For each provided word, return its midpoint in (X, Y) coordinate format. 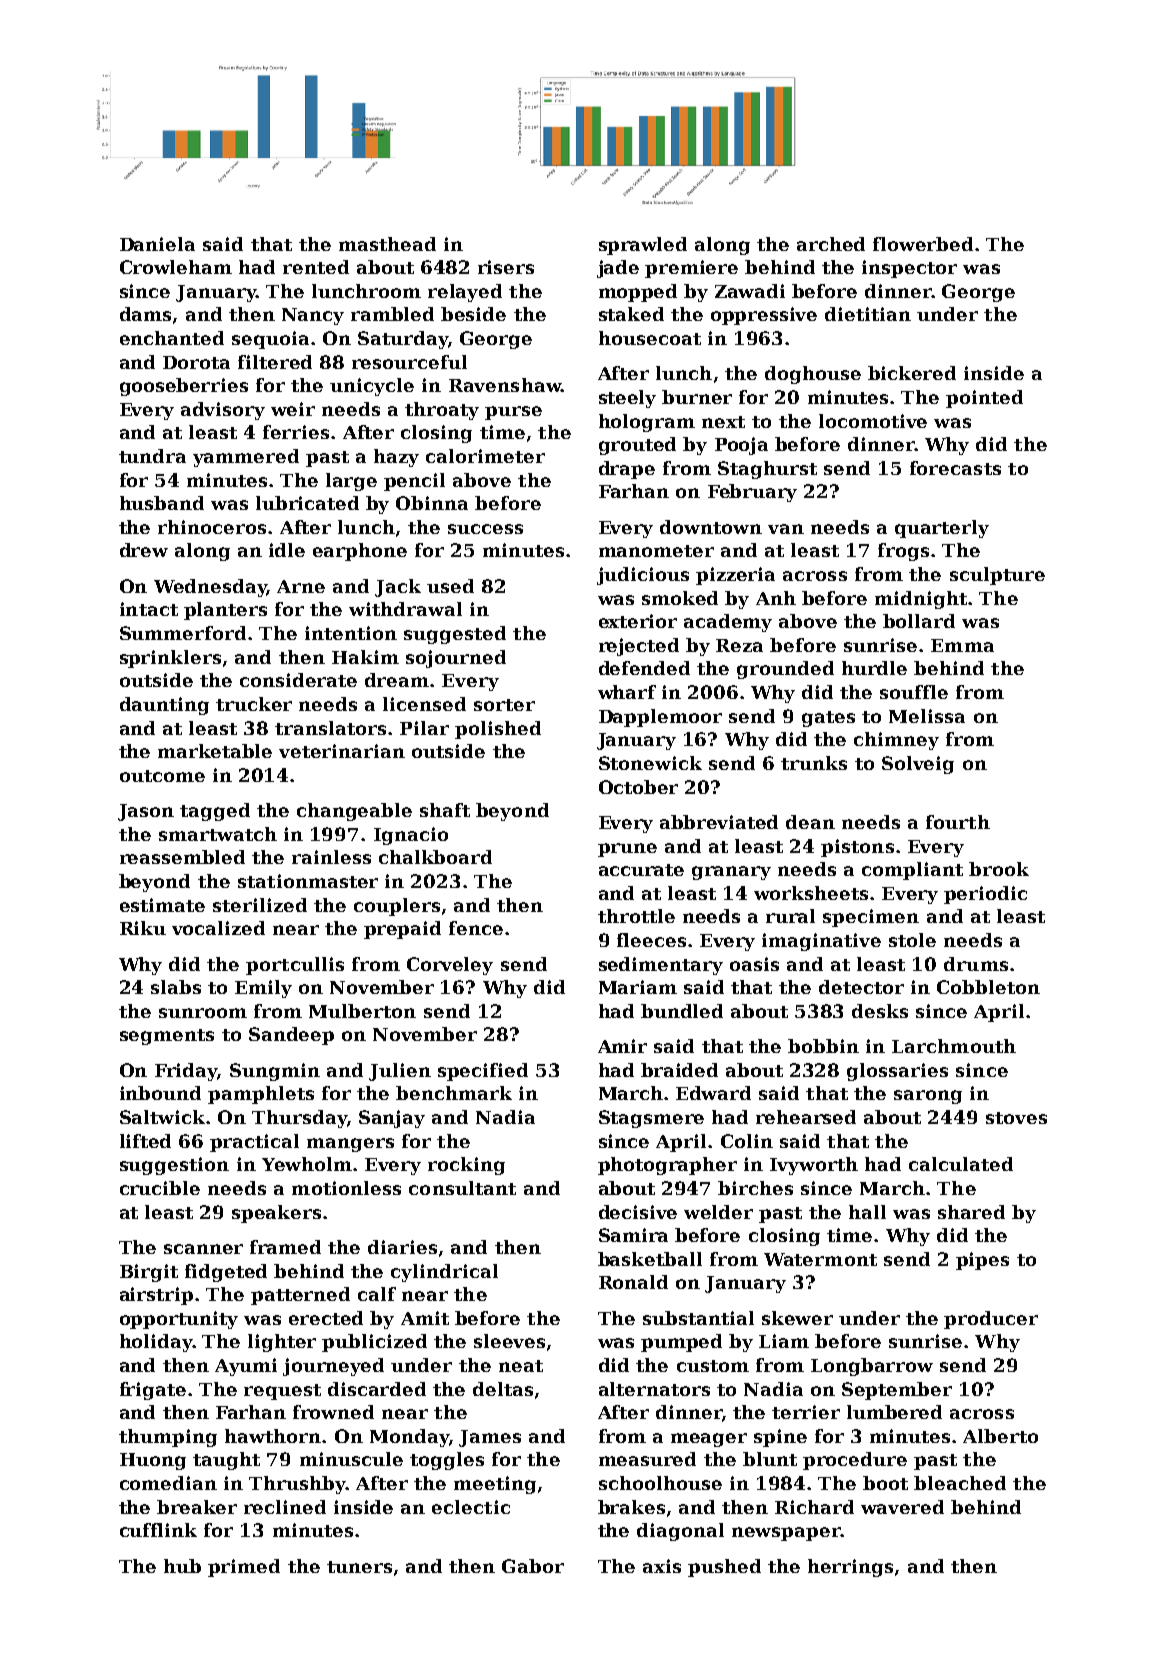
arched (831, 244)
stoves (1016, 1118)
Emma (962, 645)
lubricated (307, 503)
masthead (387, 244)
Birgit (149, 1273)
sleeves (509, 1341)
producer (991, 1320)
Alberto (1000, 1436)
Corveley (450, 966)
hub (182, 1566)
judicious (643, 576)
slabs (176, 987)
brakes (631, 1507)
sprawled (643, 246)
